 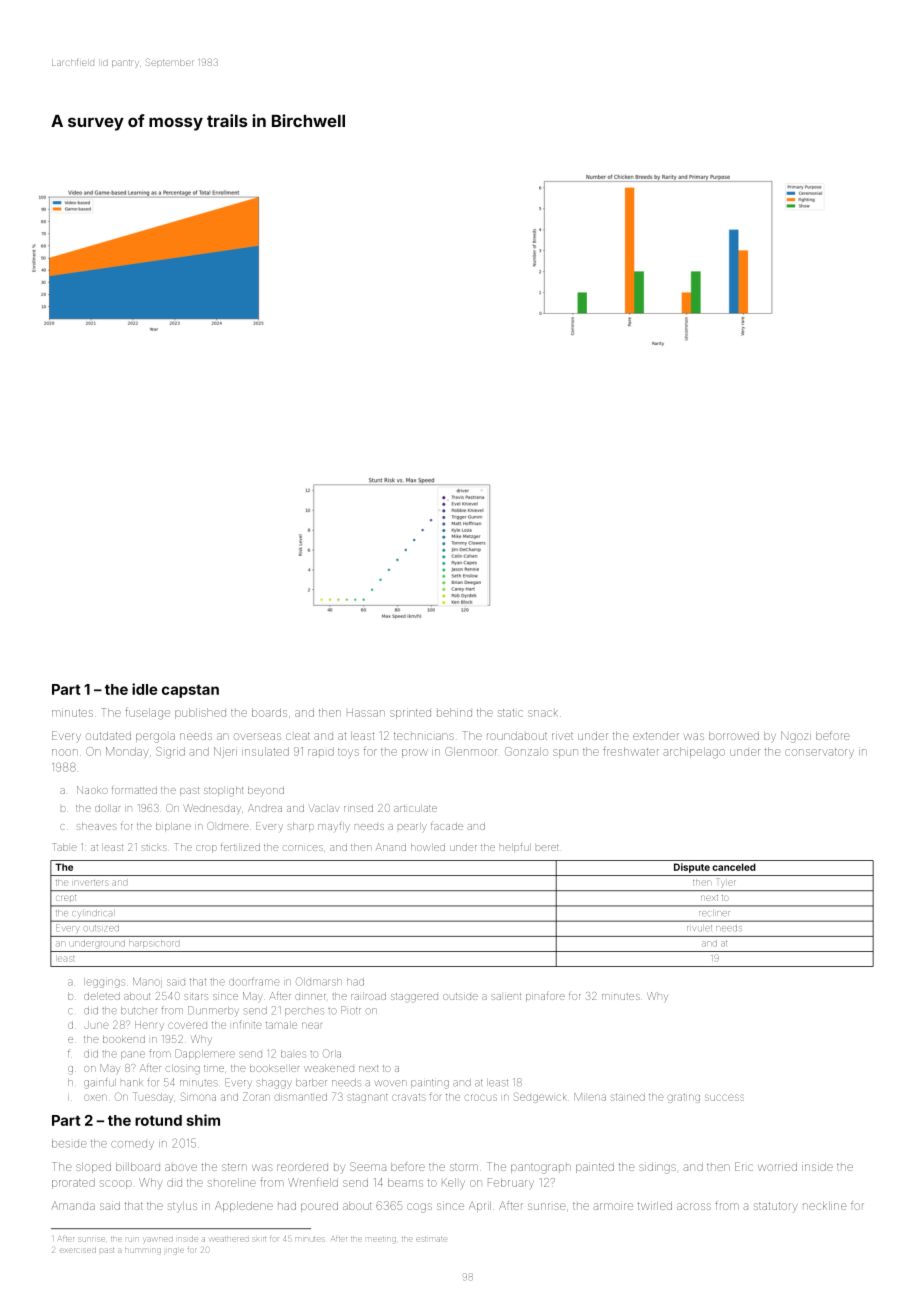 I want to click on idle, so click(x=145, y=689).
